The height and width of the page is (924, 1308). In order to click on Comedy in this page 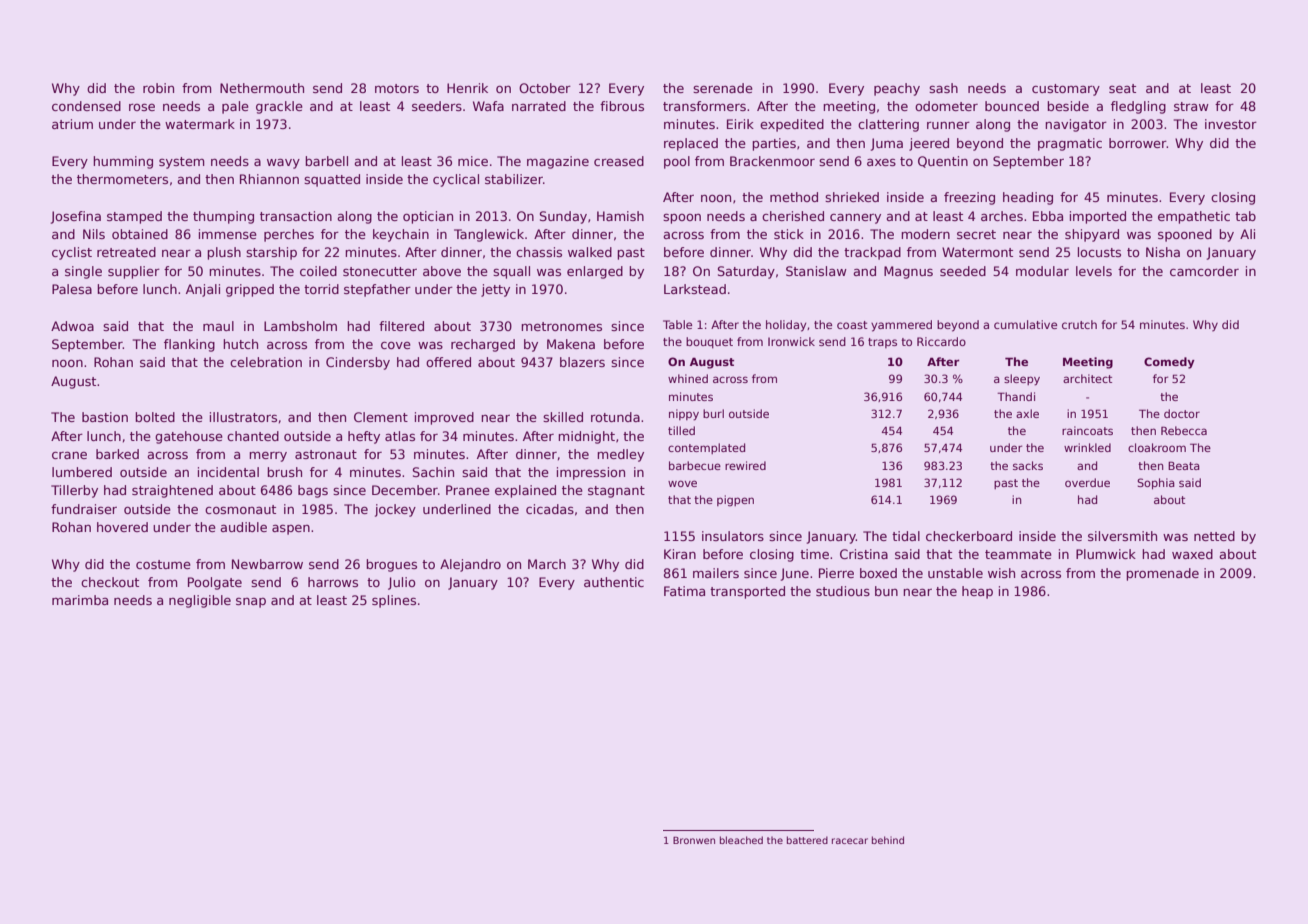, I will do `click(1169, 363)`.
